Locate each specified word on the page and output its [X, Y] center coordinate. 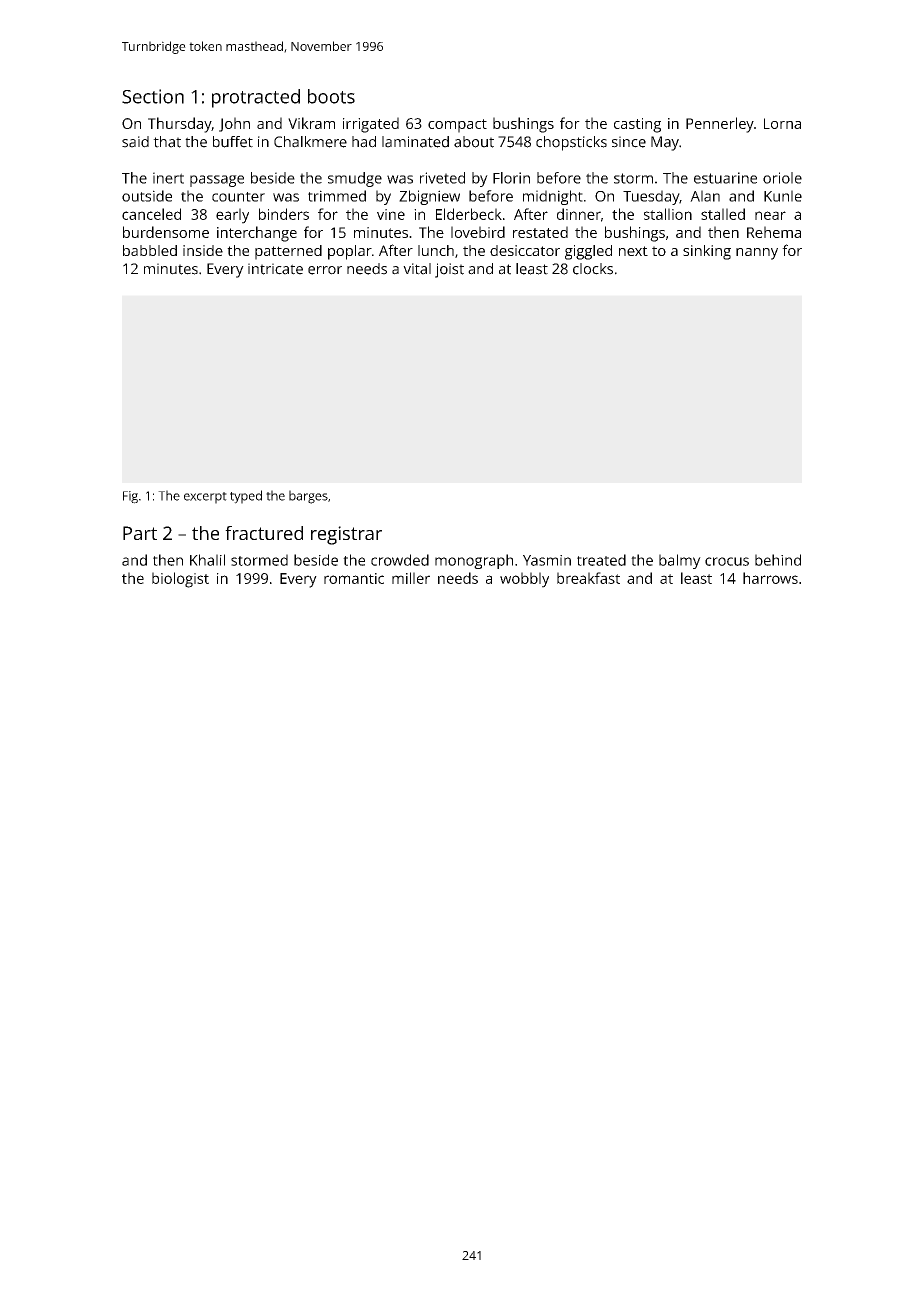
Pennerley [720, 125]
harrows [770, 578]
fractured [264, 533]
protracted [256, 98]
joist [449, 270]
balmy [680, 561]
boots [331, 96]
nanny [757, 254]
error [325, 270]
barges [308, 497]
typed [246, 497]
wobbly [524, 580]
